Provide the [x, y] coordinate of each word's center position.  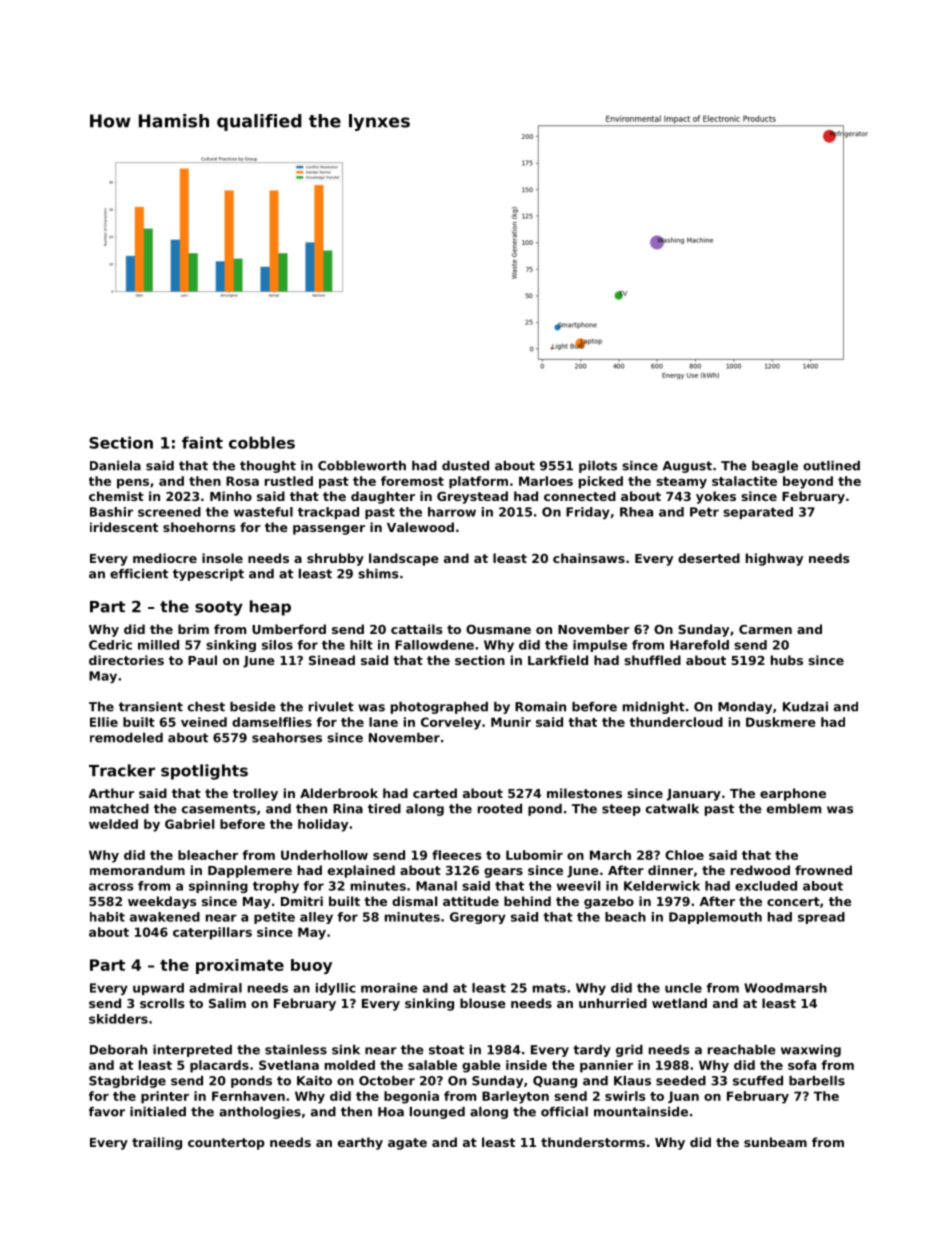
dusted [465, 466]
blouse [483, 1003]
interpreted [192, 1051]
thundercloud [676, 722]
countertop [226, 1144]
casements [219, 809]
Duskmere [781, 722]
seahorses [287, 738]
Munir [511, 722]
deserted [709, 558]
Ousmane [498, 629]
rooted [500, 809]
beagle [775, 467]
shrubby [335, 559]
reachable [742, 1050]
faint [202, 442]
